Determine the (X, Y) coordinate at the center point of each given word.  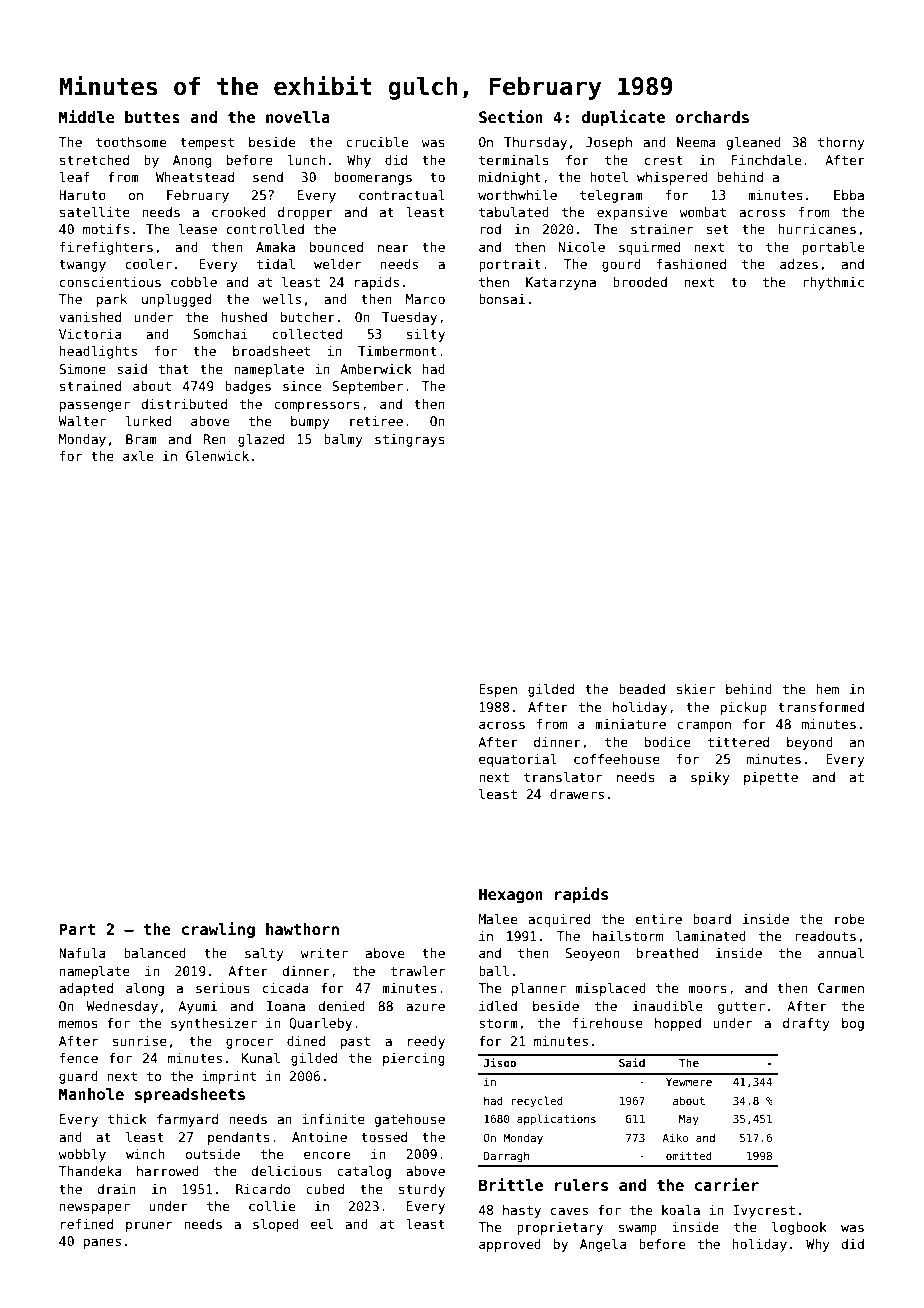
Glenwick (217, 456)
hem (828, 689)
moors (707, 989)
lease (198, 229)
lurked (148, 421)
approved (510, 1245)
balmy (343, 440)
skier (696, 689)
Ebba (849, 195)
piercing (414, 1059)
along (145, 989)
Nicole (582, 247)
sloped (276, 1225)
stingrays (410, 440)
